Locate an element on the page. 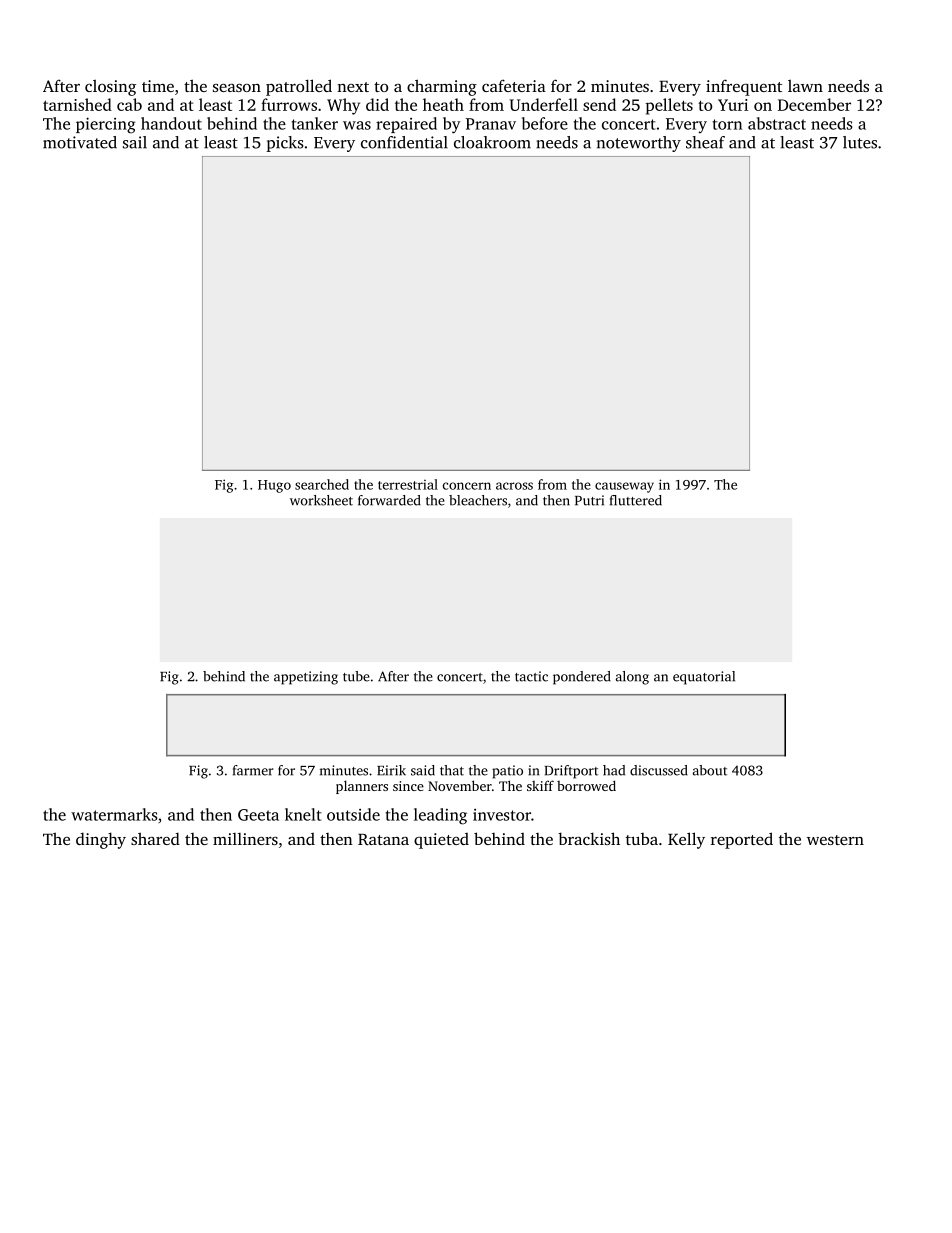  Geeta is located at coordinates (258, 815).
